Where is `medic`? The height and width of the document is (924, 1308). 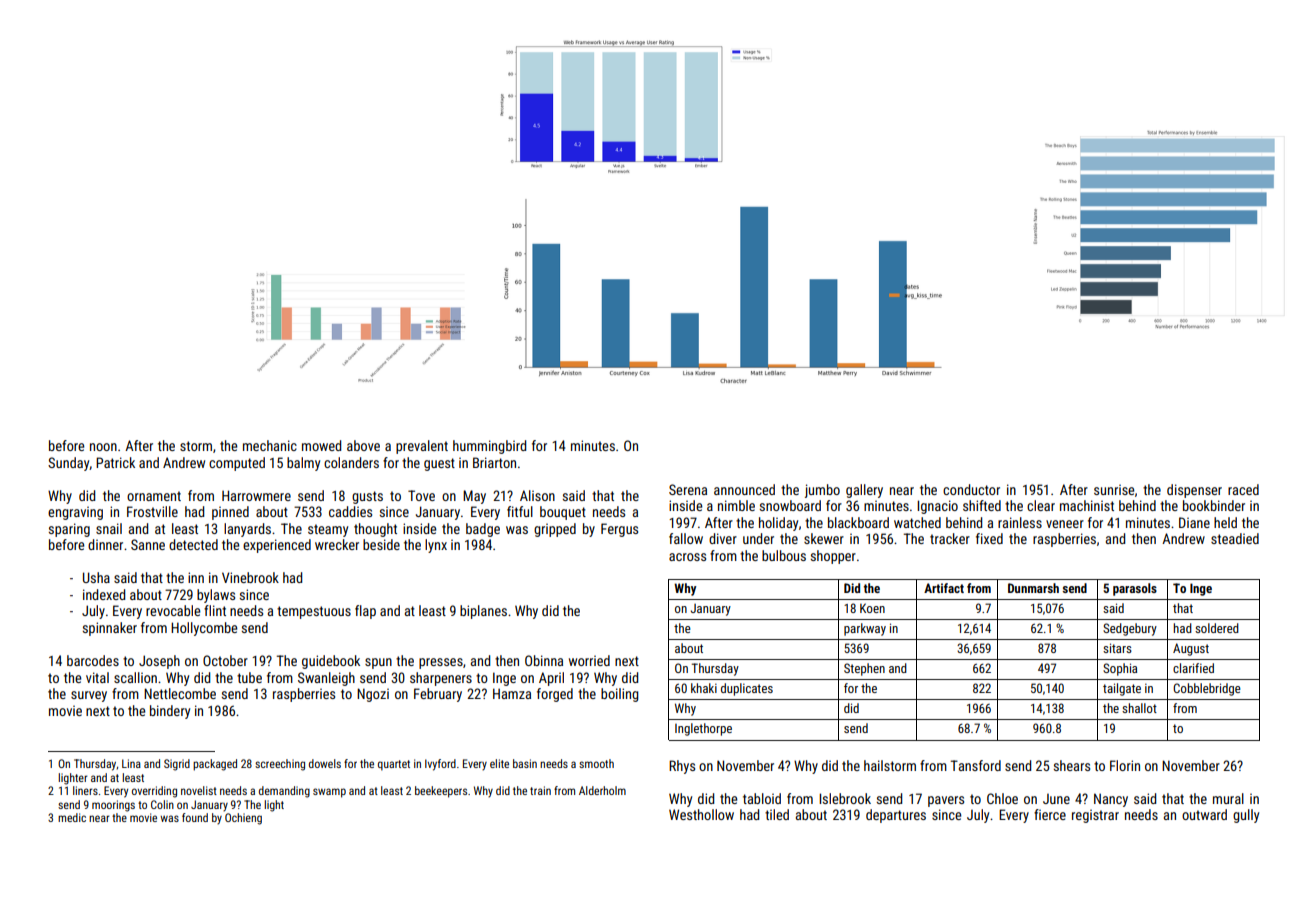 medic is located at coordinates (72, 817).
